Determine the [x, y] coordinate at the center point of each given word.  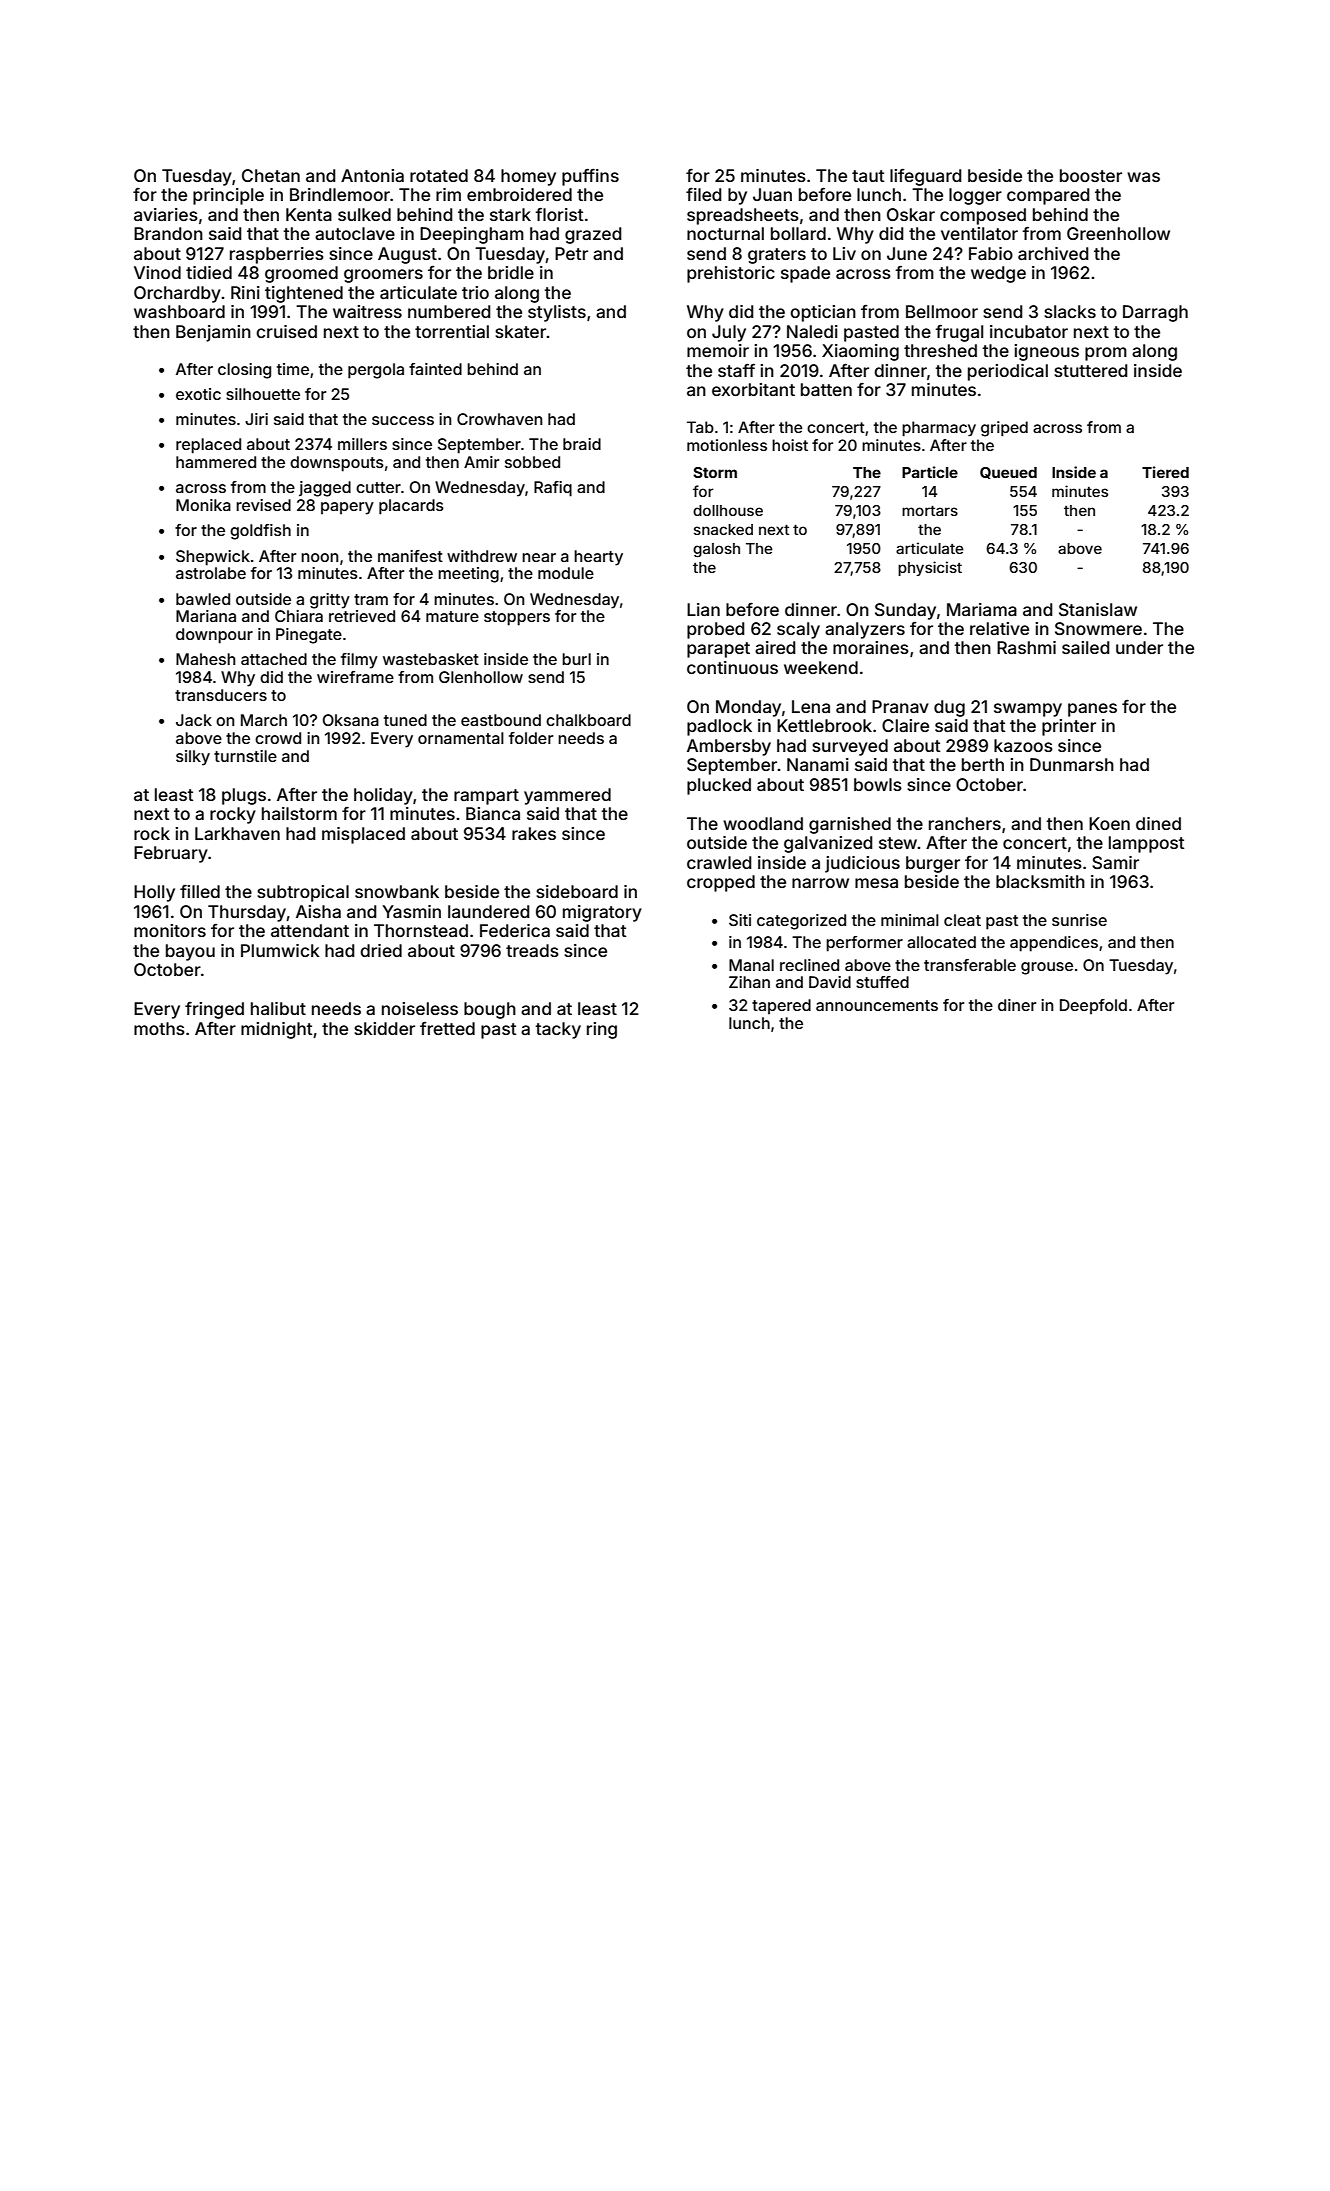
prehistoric [731, 274]
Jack [194, 720]
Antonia [372, 175]
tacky [558, 1030]
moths [159, 1028]
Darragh [1155, 313]
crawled [719, 862]
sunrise [1079, 920]
